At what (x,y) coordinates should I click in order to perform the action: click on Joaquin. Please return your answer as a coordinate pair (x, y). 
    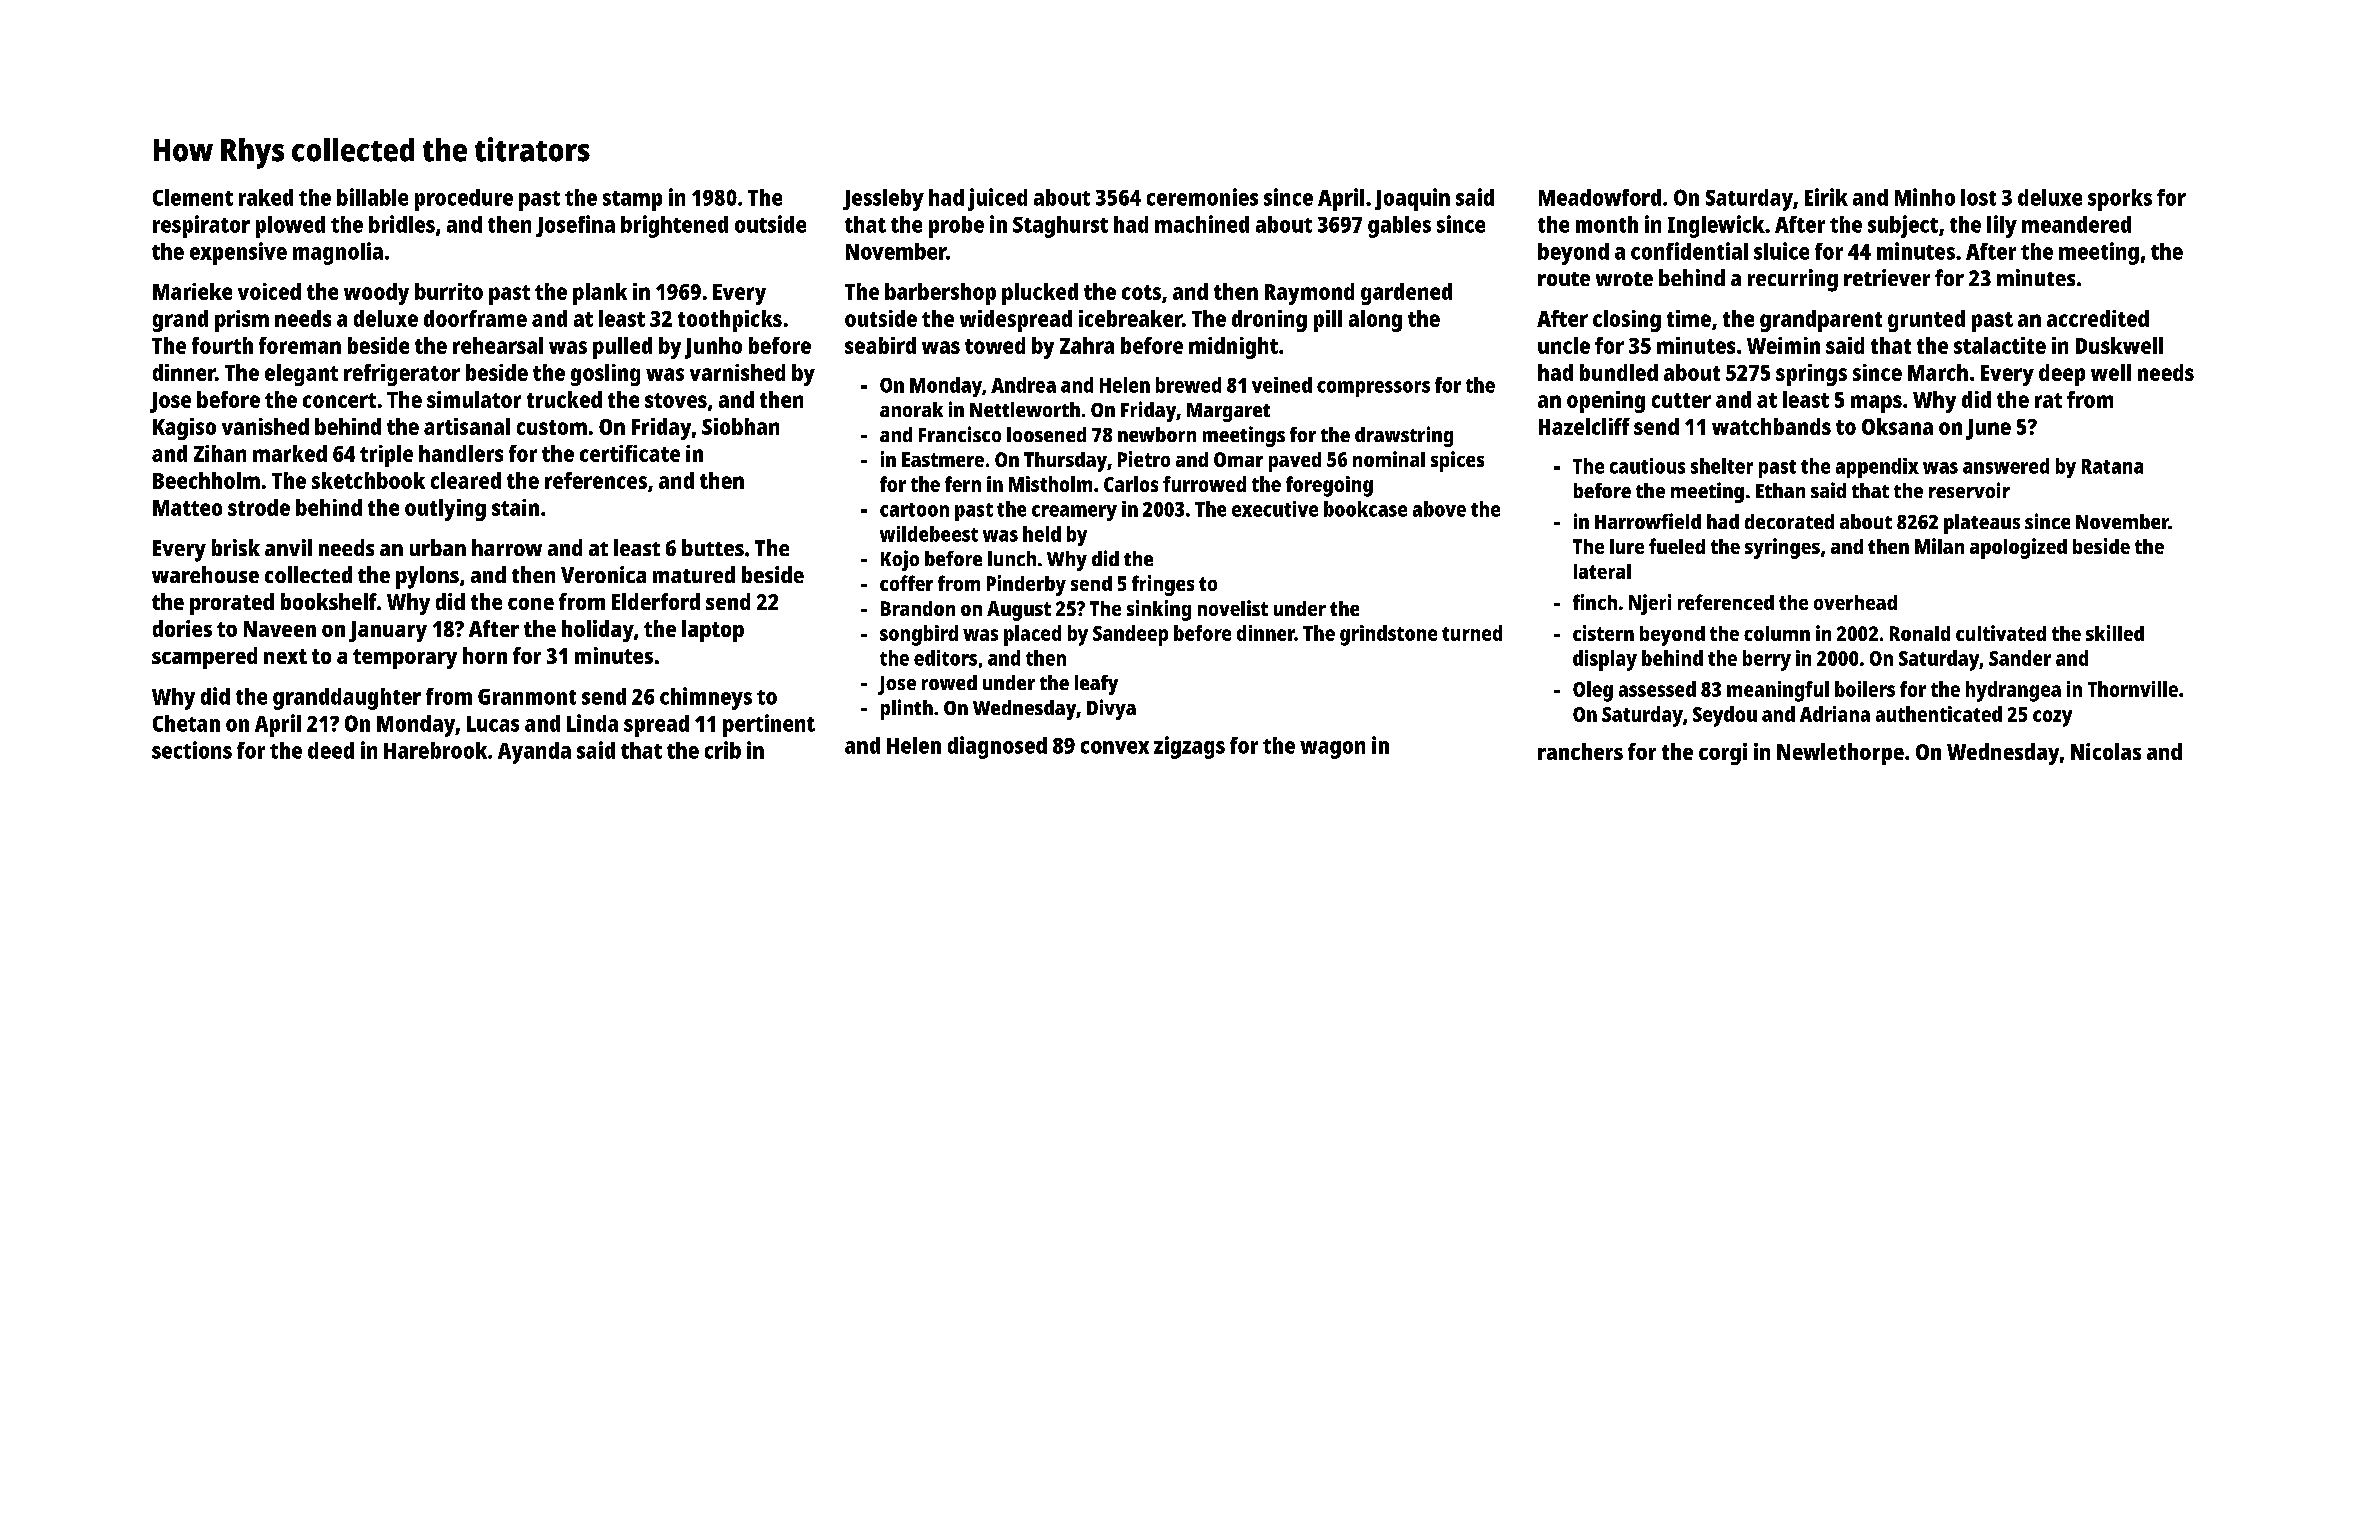
    Looking at the image, I should click on (1412, 199).
